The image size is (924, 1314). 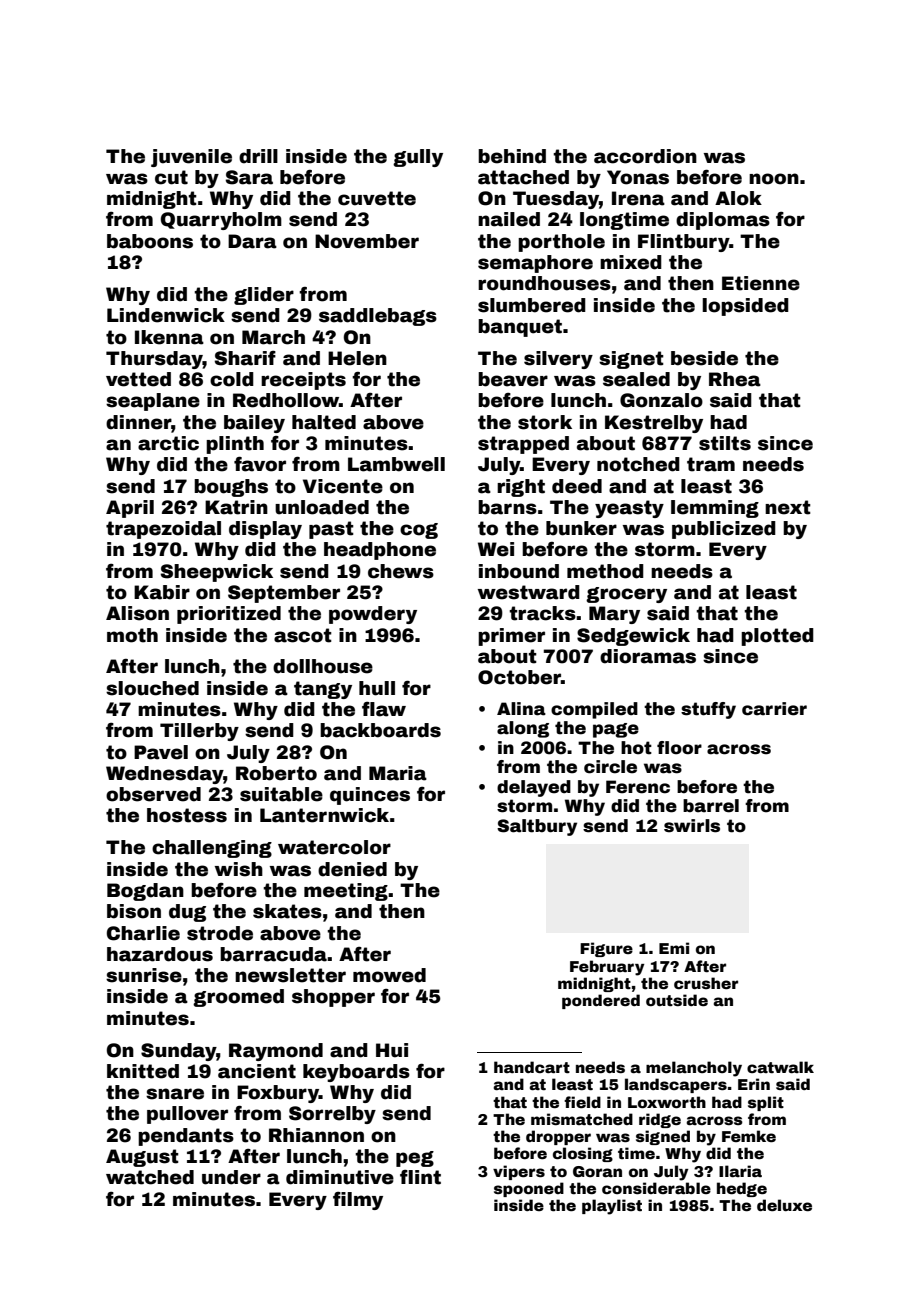 What do you see at coordinates (725, 443) in the screenshot?
I see `stilts` at bounding box center [725, 443].
